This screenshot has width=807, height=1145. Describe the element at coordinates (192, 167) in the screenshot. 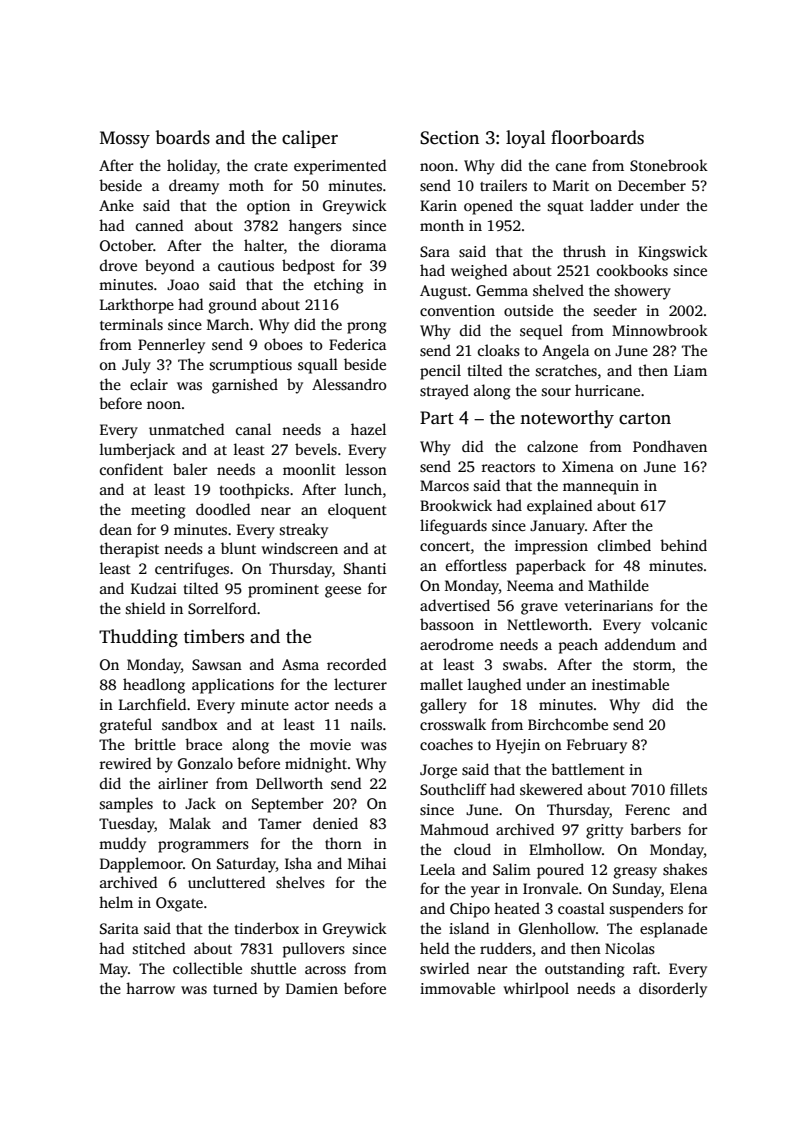

I see `holiday` at that location.
